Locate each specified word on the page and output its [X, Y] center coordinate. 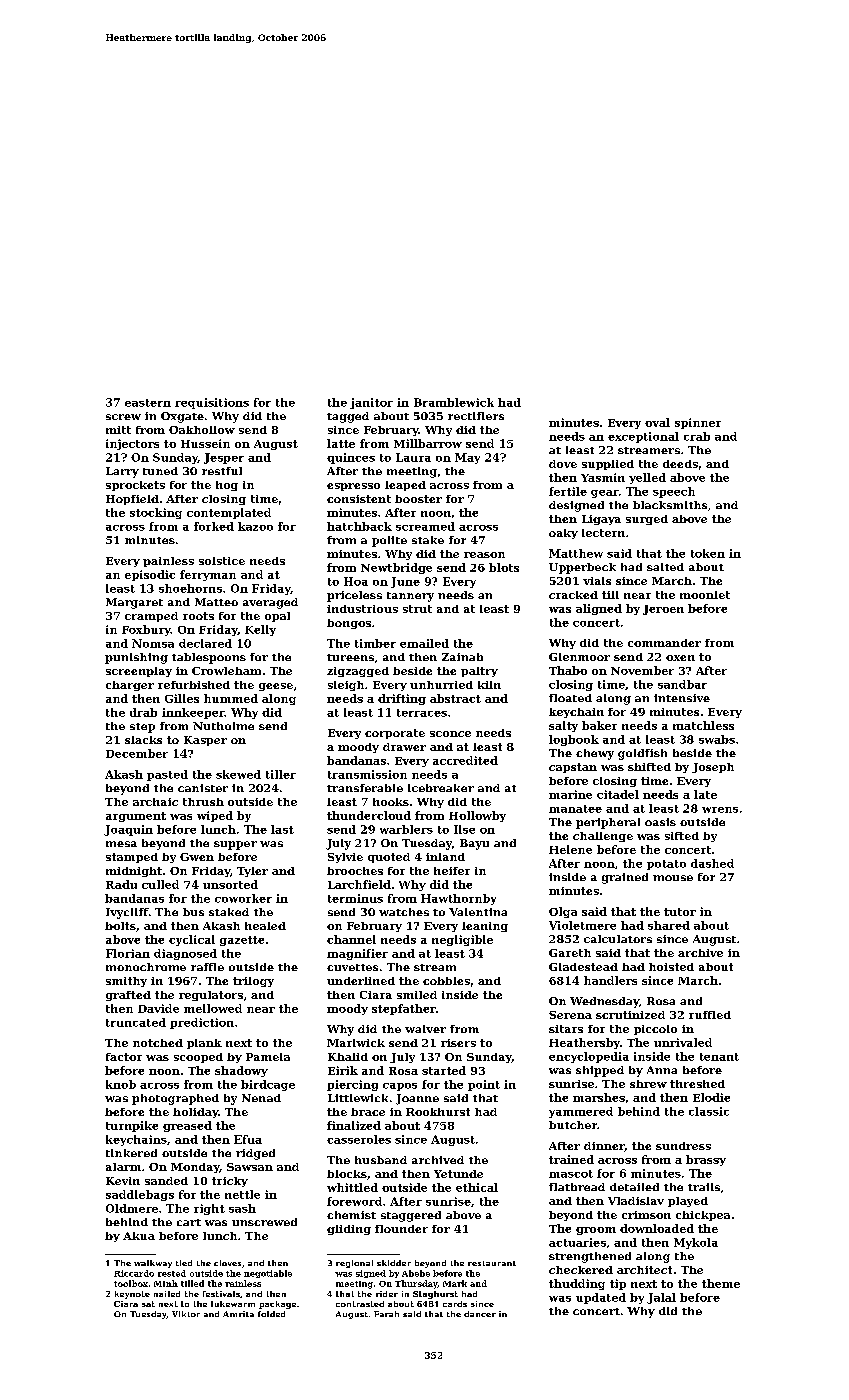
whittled [352, 1187]
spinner [698, 423]
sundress [683, 1146]
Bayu [474, 844]
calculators [618, 939]
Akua [139, 1236]
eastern [148, 403]
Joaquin [128, 830]
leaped [405, 486]
